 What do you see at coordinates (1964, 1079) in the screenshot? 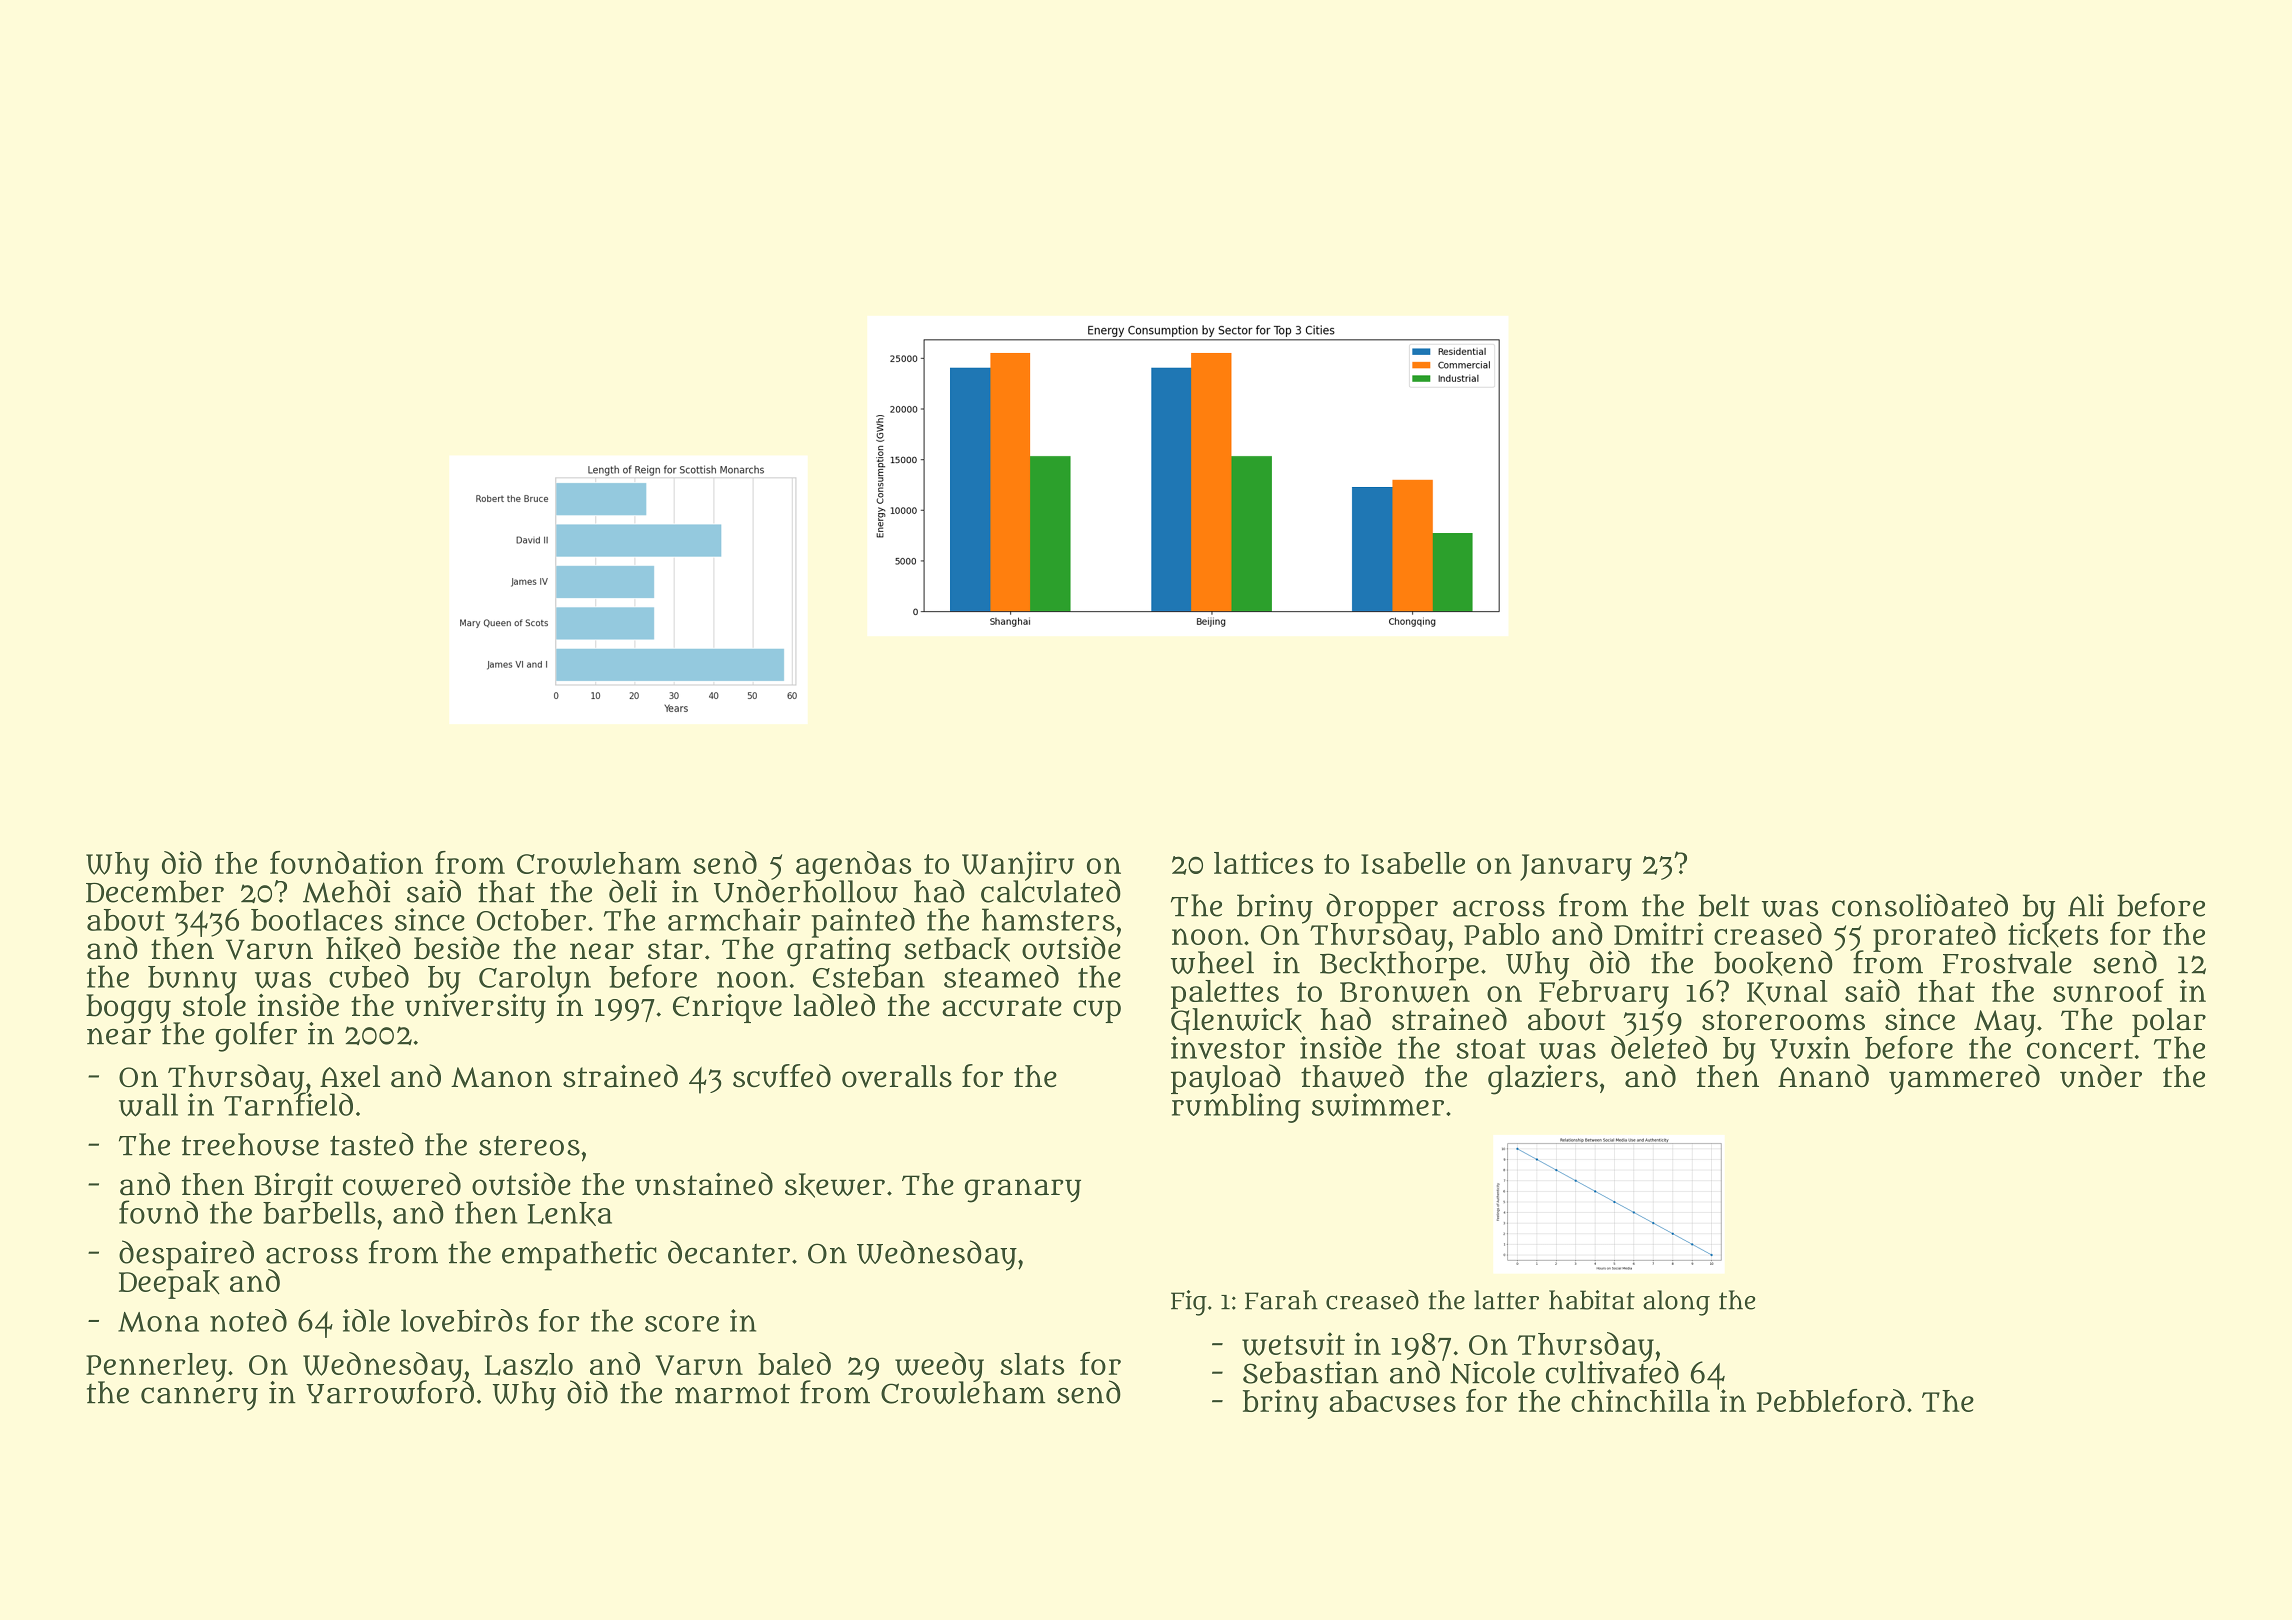
I see `yammered` at bounding box center [1964, 1079].
